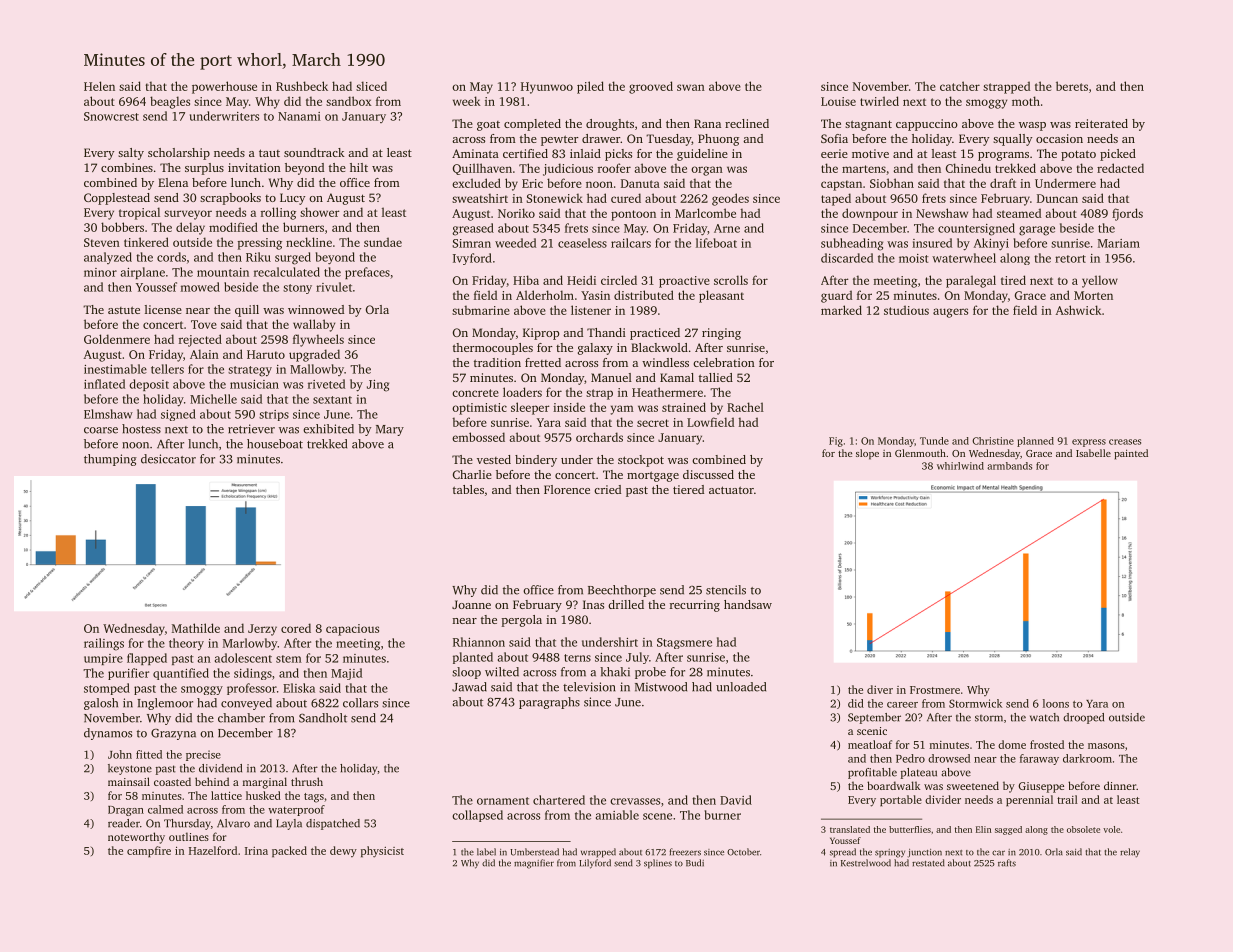 Image resolution: width=1233 pixels, height=952 pixels. What do you see at coordinates (99, 86) in the page?
I see `Helen` at bounding box center [99, 86].
